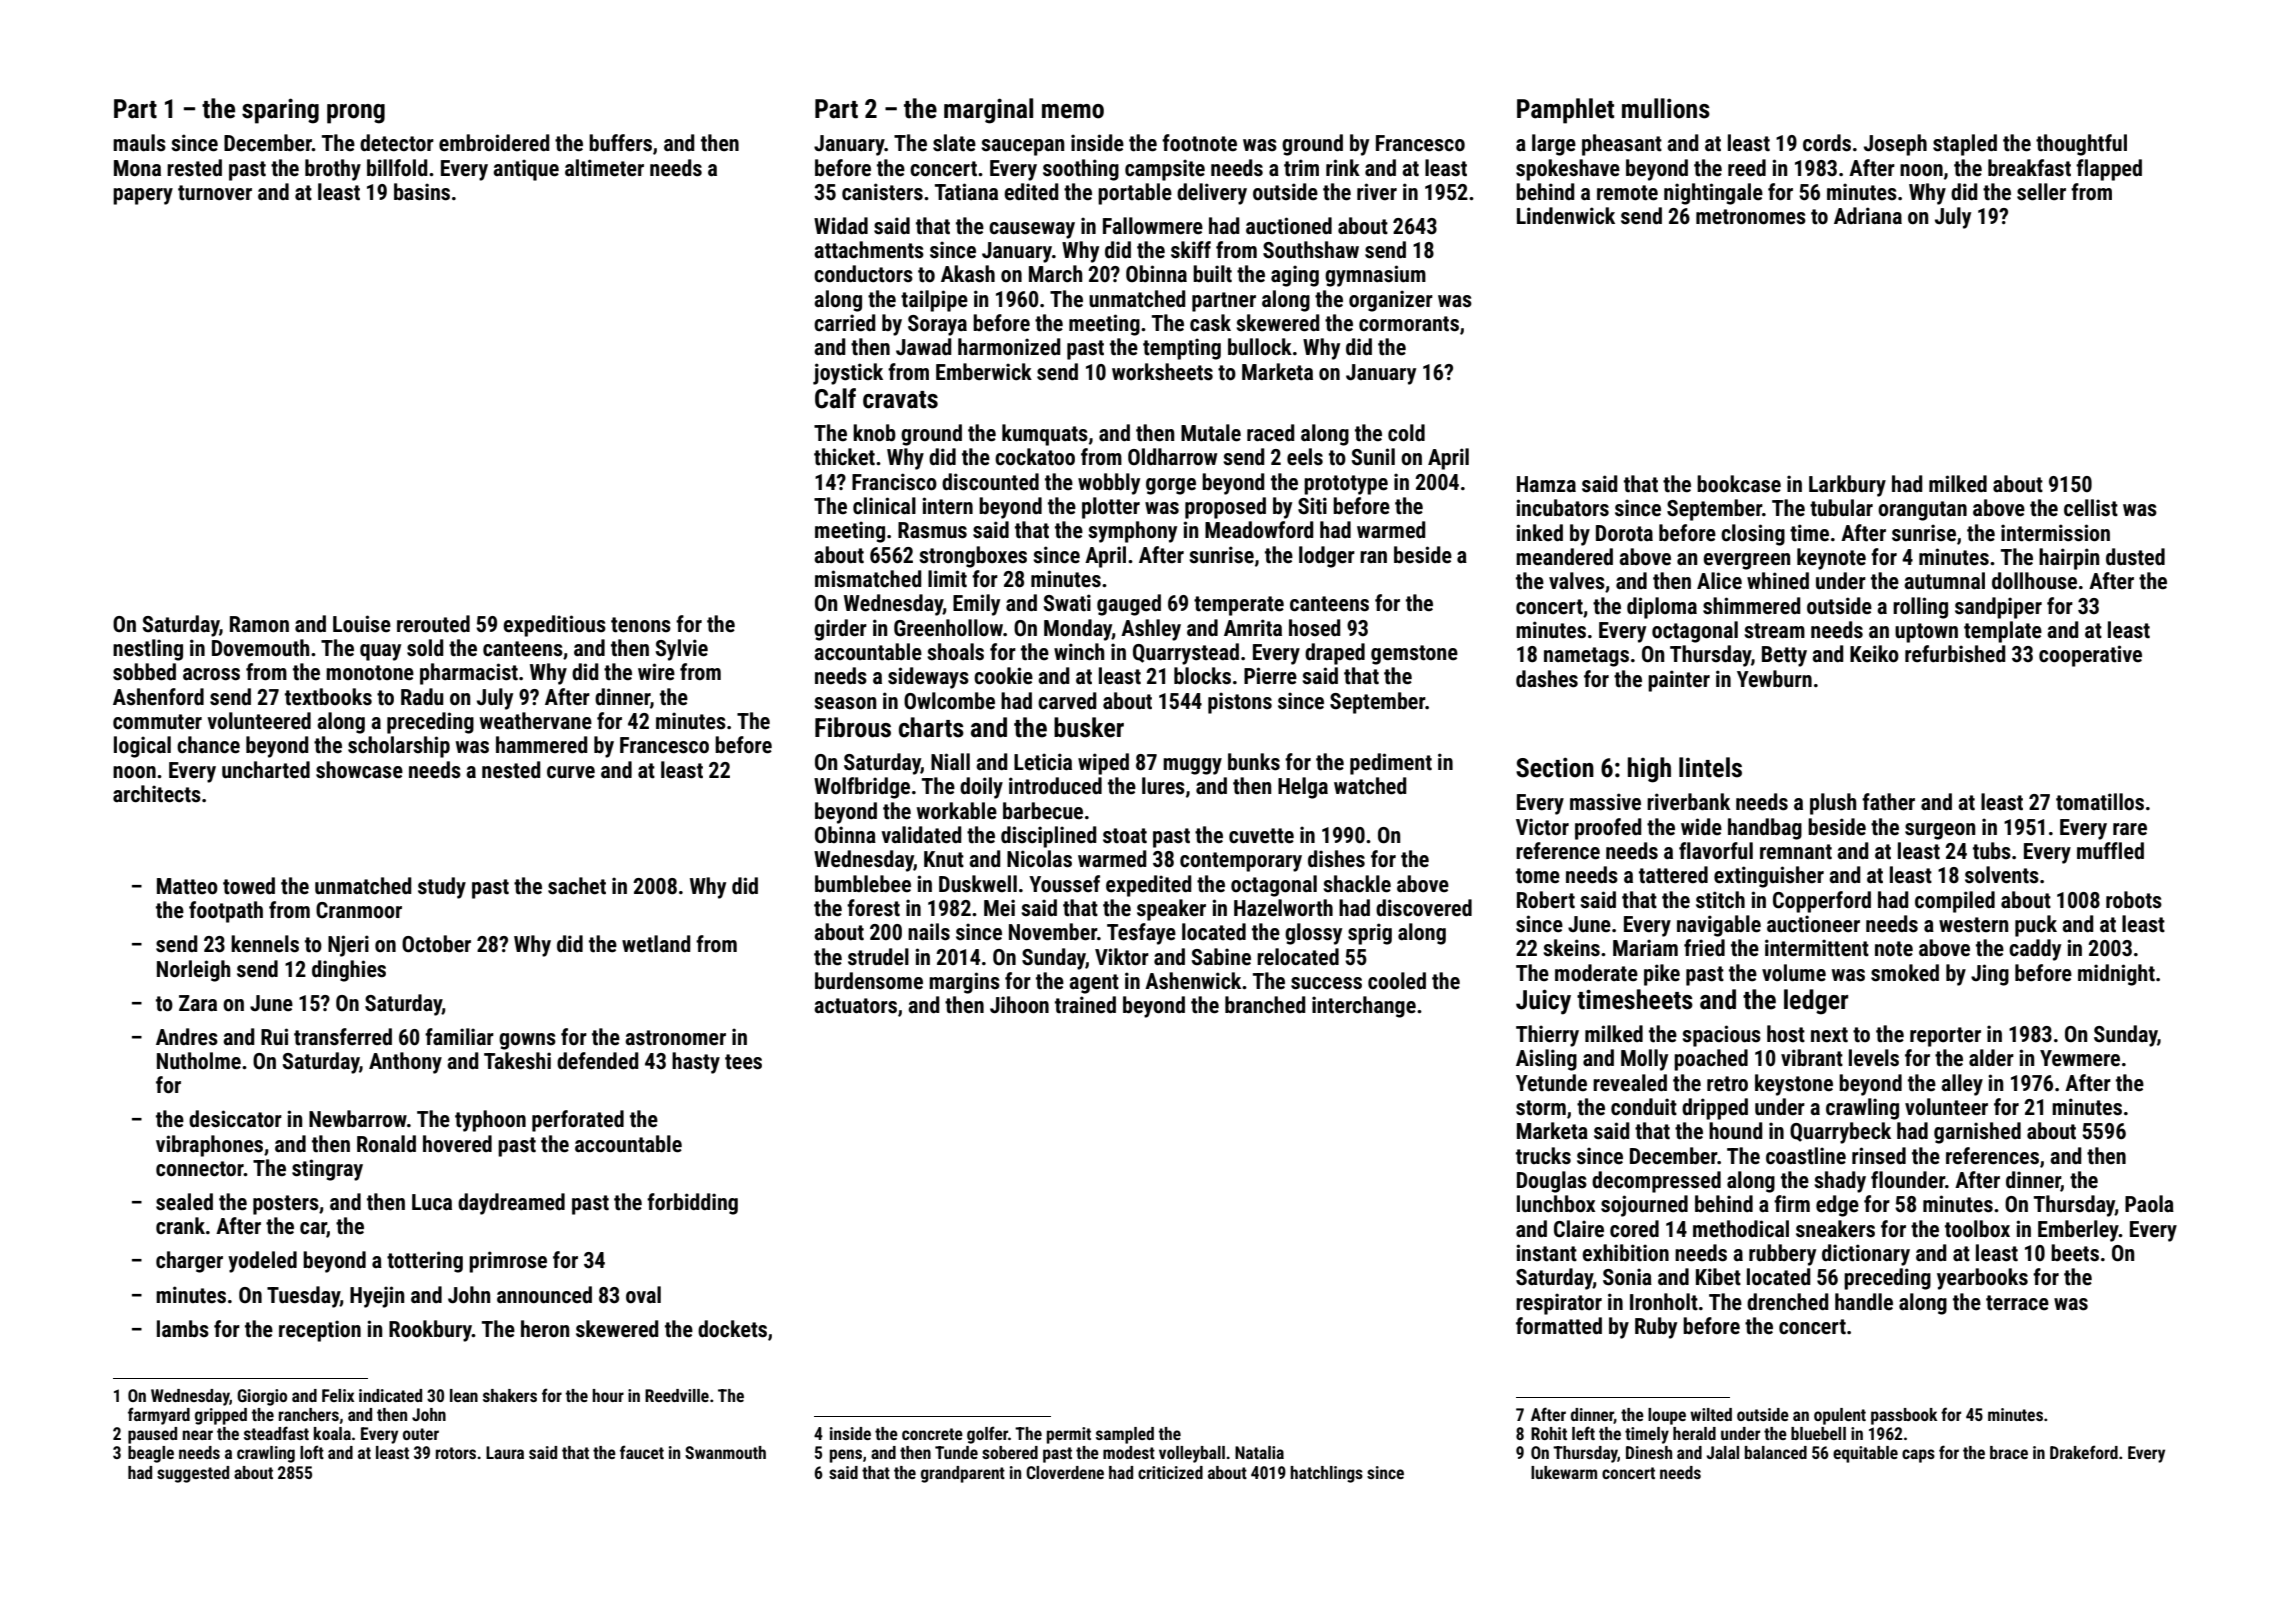  Describe the element at coordinates (199, 1061) in the screenshot. I see `Nutholme` at that location.
